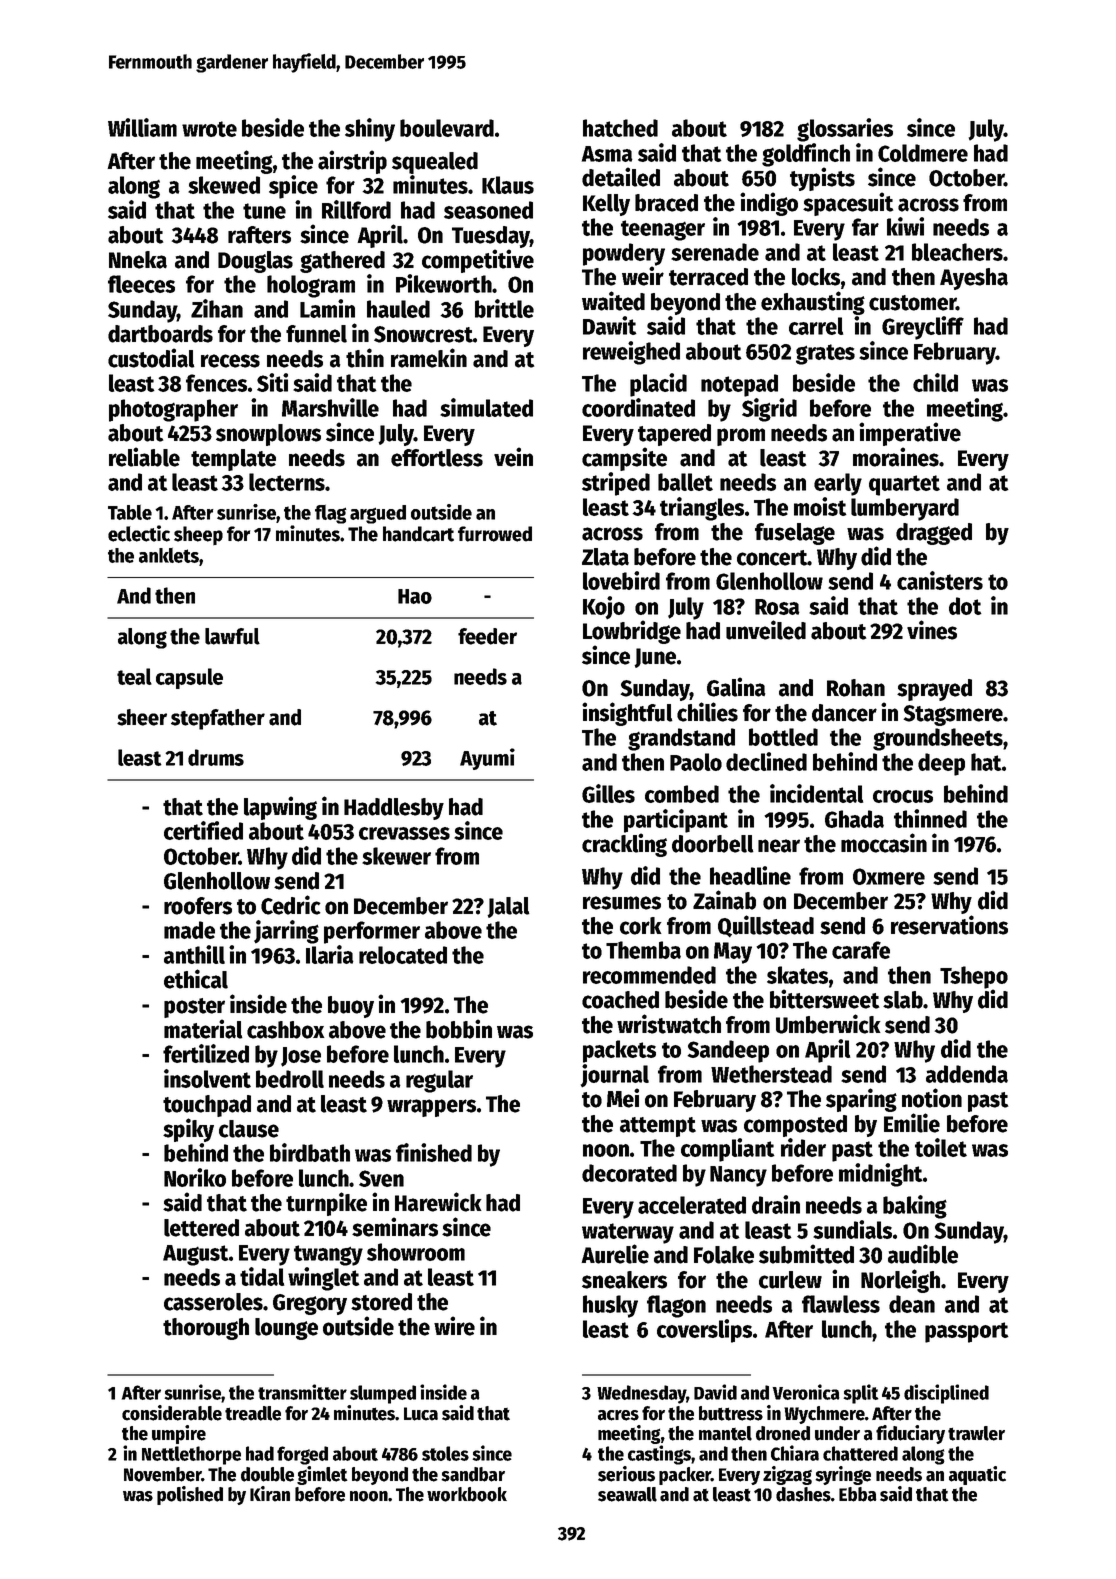 The width and height of the document is (1116, 1579). What do you see at coordinates (949, 925) in the document?
I see `reservations` at bounding box center [949, 925].
